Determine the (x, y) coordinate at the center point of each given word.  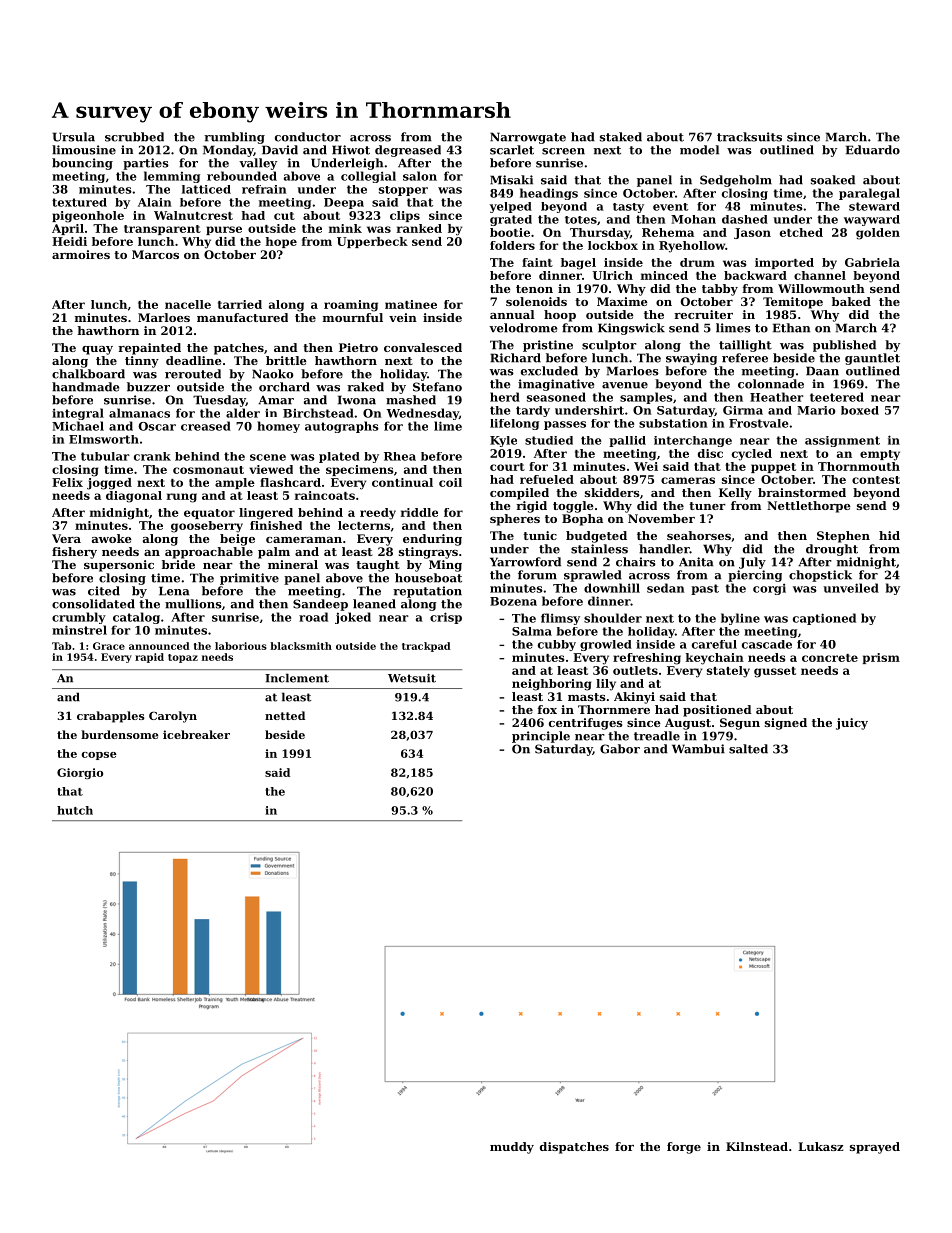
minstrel (79, 630)
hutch (75, 810)
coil (450, 482)
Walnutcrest (193, 215)
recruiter (703, 314)
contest (876, 480)
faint (537, 262)
